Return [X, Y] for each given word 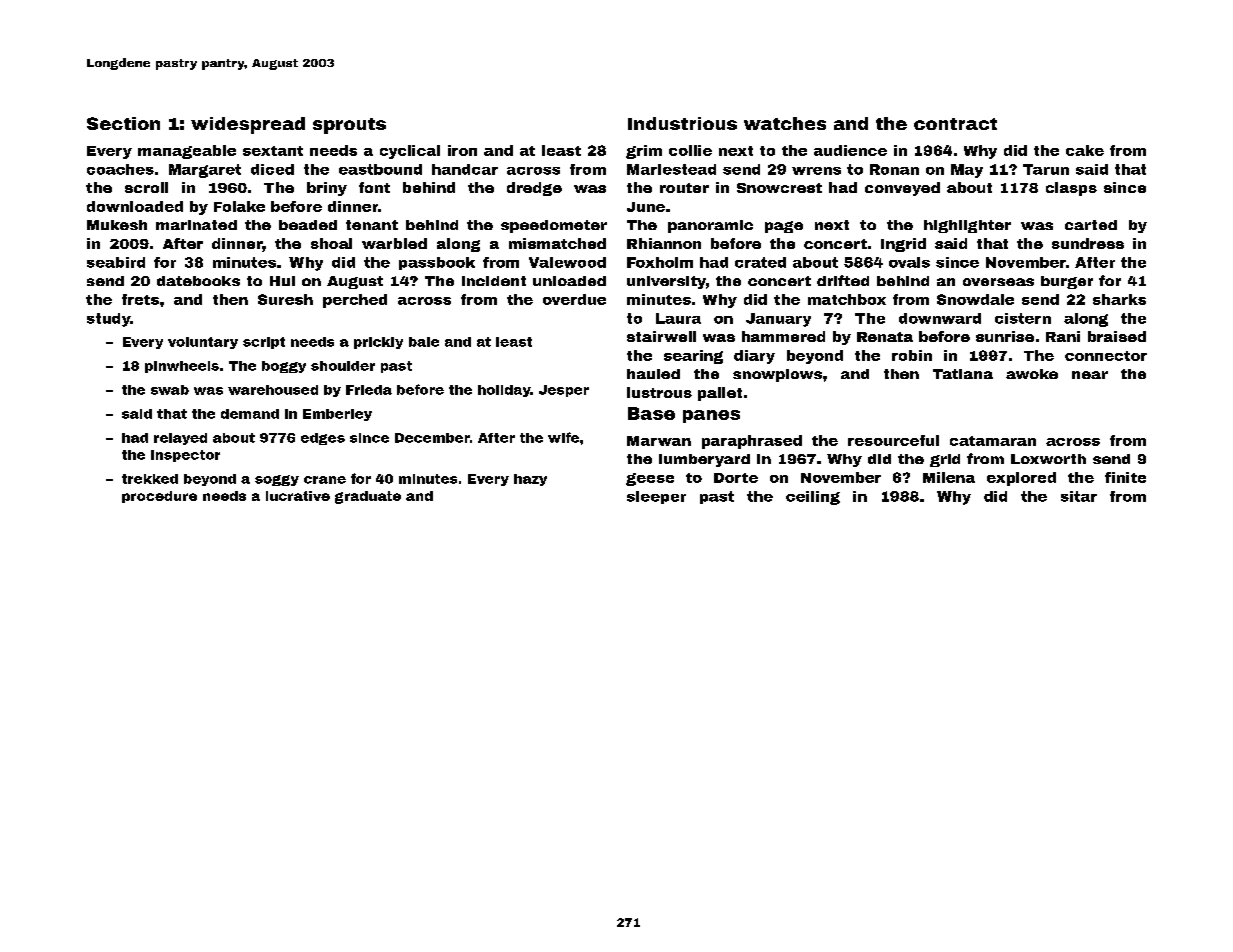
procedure [159, 497]
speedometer [554, 226]
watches [785, 123]
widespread [248, 125]
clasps [1071, 189]
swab [170, 390]
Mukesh [117, 225]
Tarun [1046, 169]
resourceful [893, 440]
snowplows [777, 375]
